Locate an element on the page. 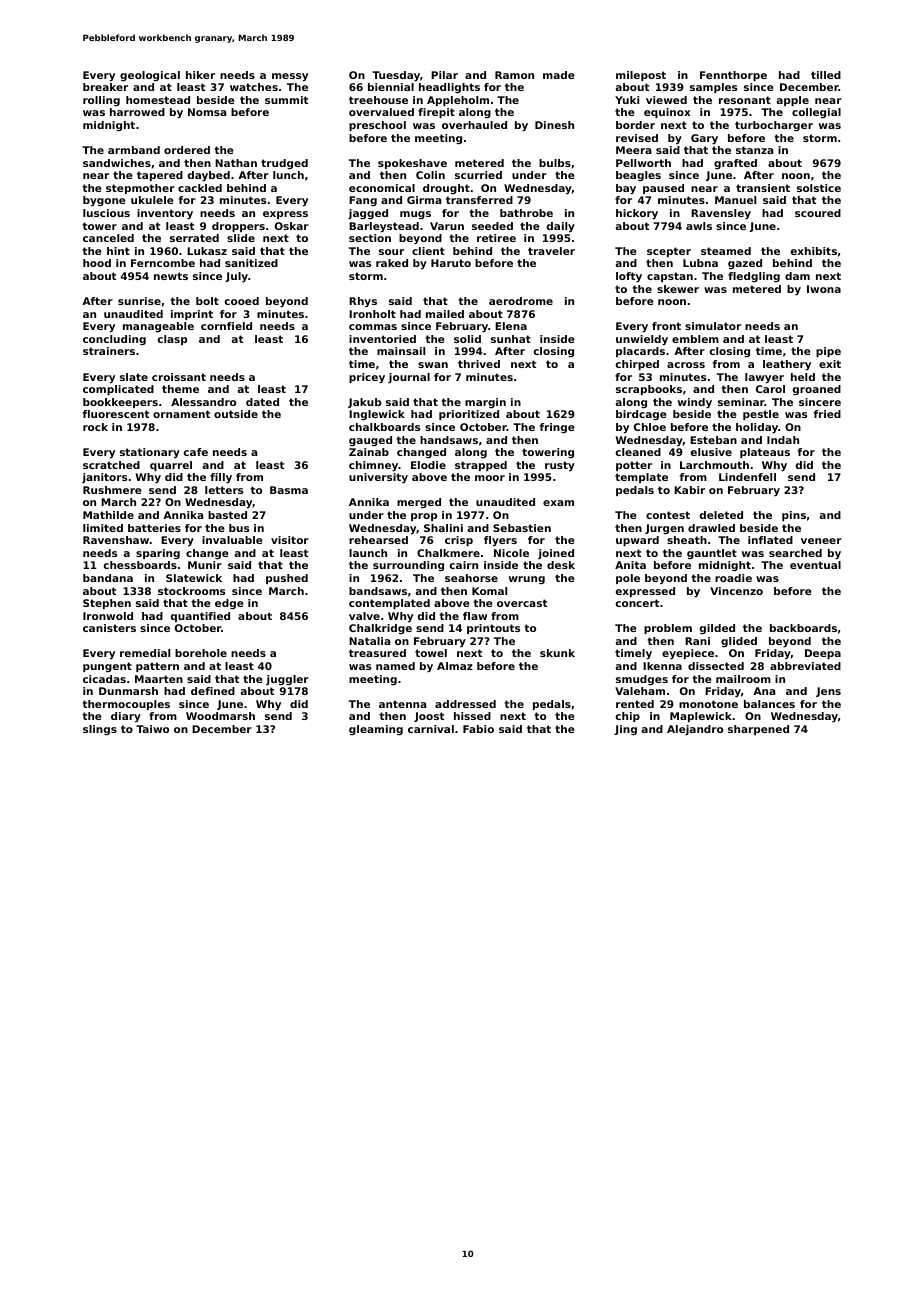 The width and height of the image is (924, 1308). Nathan is located at coordinates (236, 163).
